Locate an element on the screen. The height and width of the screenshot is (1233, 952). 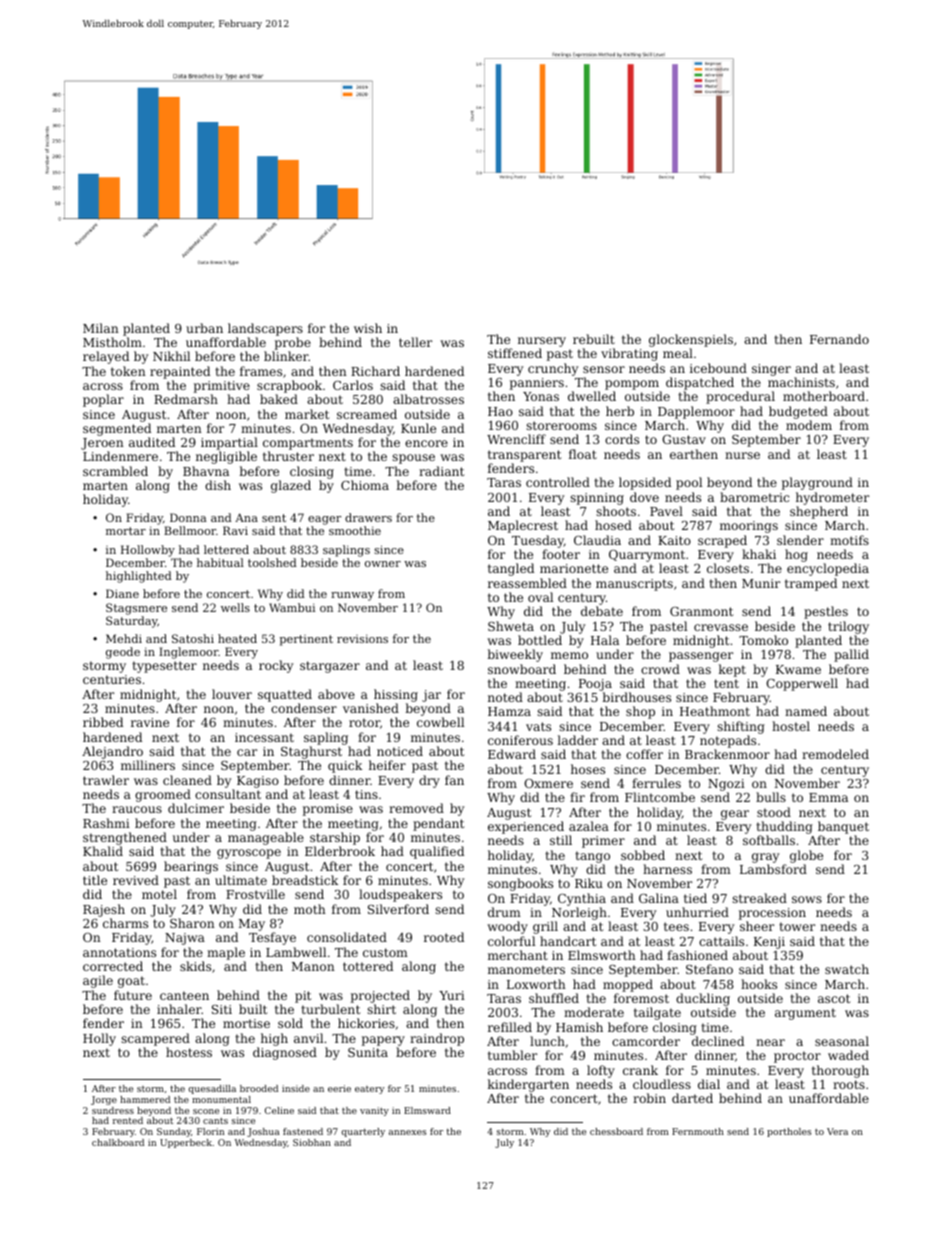
teller is located at coordinates (415, 342).
